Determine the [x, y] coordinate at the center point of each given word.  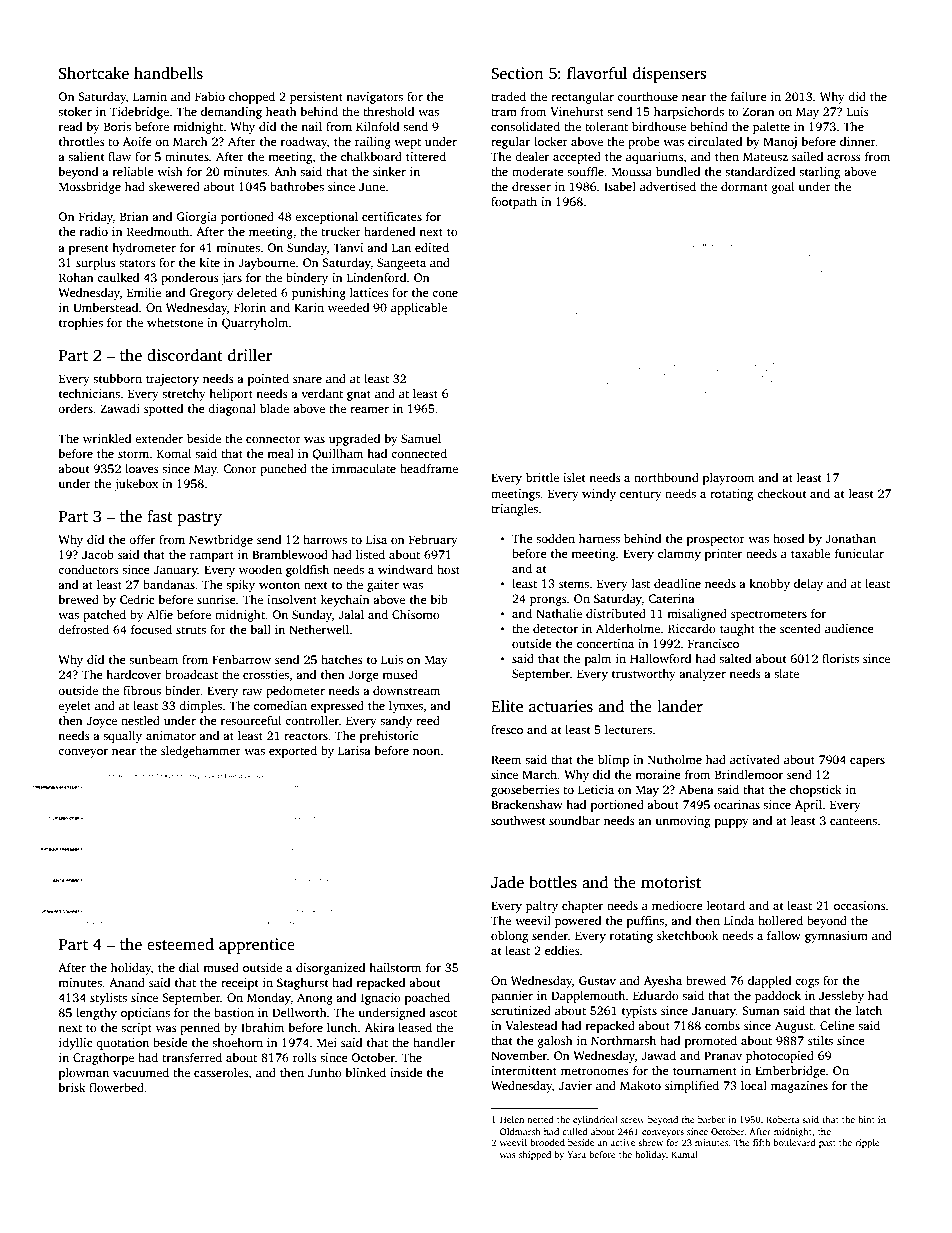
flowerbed [116, 1087]
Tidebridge [139, 113]
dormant [744, 186]
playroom [728, 479]
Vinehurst [577, 111]
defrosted [83, 629]
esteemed [180, 944]
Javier [575, 1085]
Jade [507, 882]
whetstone [175, 322]
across [844, 158]
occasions [860, 905]
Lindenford [377, 277]
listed [370, 554]
